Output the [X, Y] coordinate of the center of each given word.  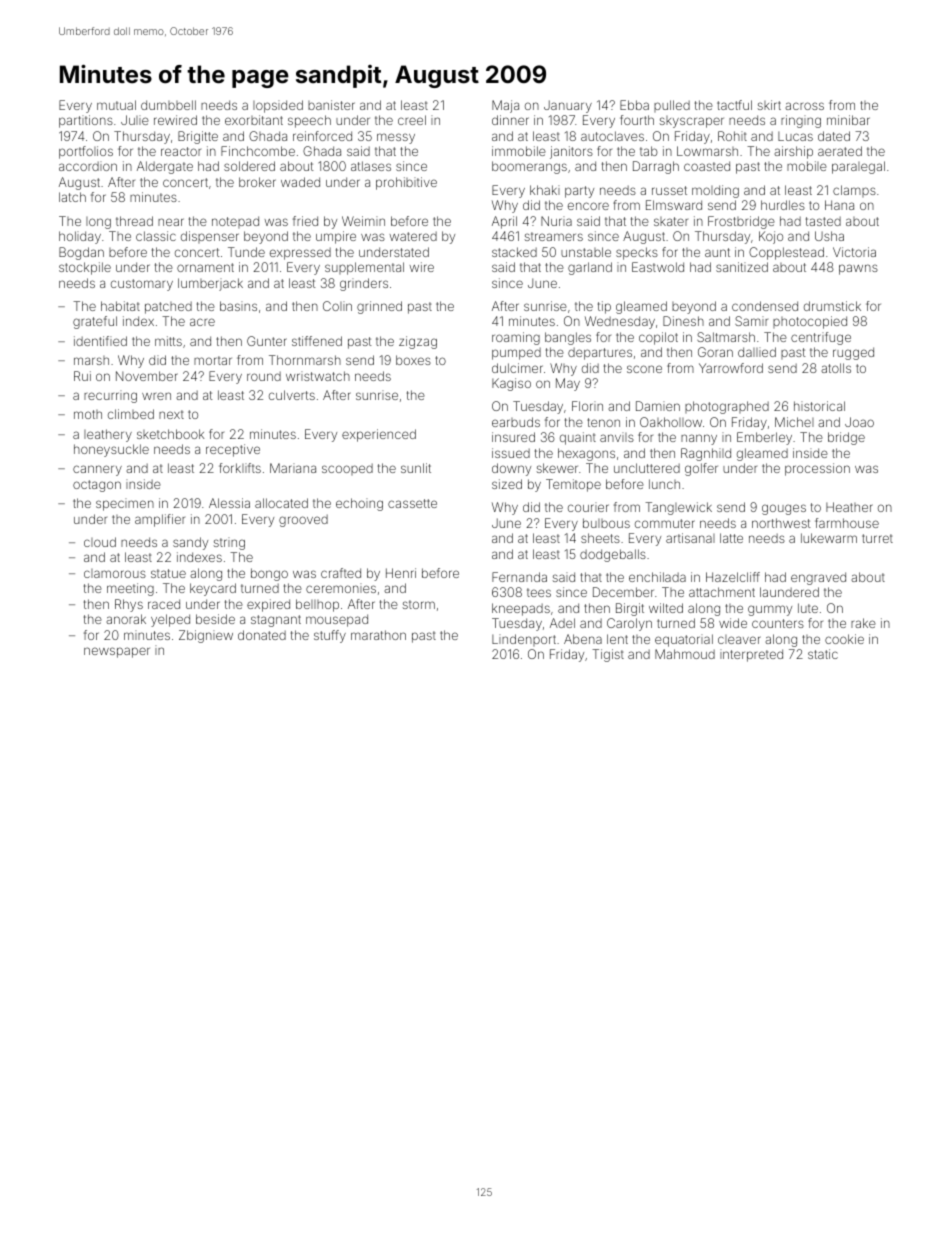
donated [262, 635]
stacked [514, 252]
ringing [801, 121]
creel [412, 120]
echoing [359, 504]
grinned [379, 307]
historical [819, 406]
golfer [701, 469]
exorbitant [254, 120]
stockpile [85, 268]
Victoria [854, 252]
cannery [97, 470]
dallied [757, 352]
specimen [125, 504]
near [171, 222]
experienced [379, 435]
